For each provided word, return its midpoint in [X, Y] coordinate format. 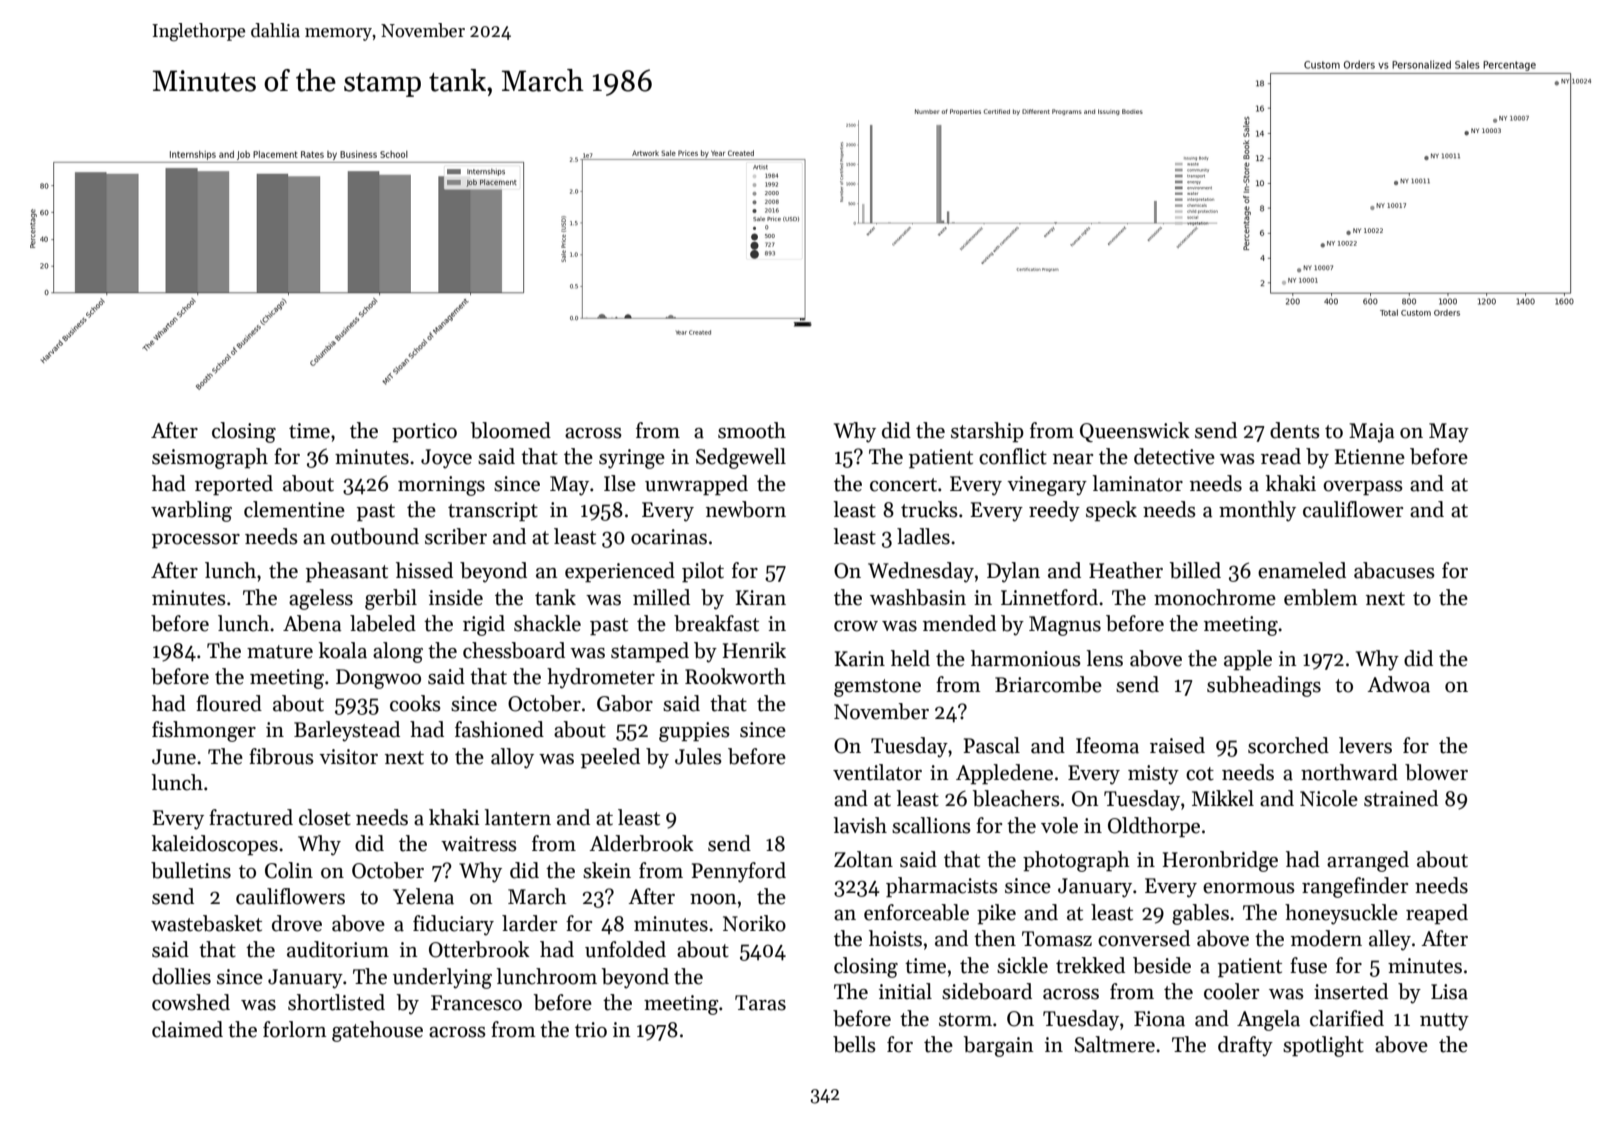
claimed [187, 1029]
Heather [1126, 570]
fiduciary [453, 925]
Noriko [754, 923]
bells [854, 1044]
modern [1326, 938]
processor [196, 541]
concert [903, 485]
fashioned [499, 729]
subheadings [1264, 686]
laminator [1137, 483]
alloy [512, 758]
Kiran [761, 598]
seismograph [210, 458]
